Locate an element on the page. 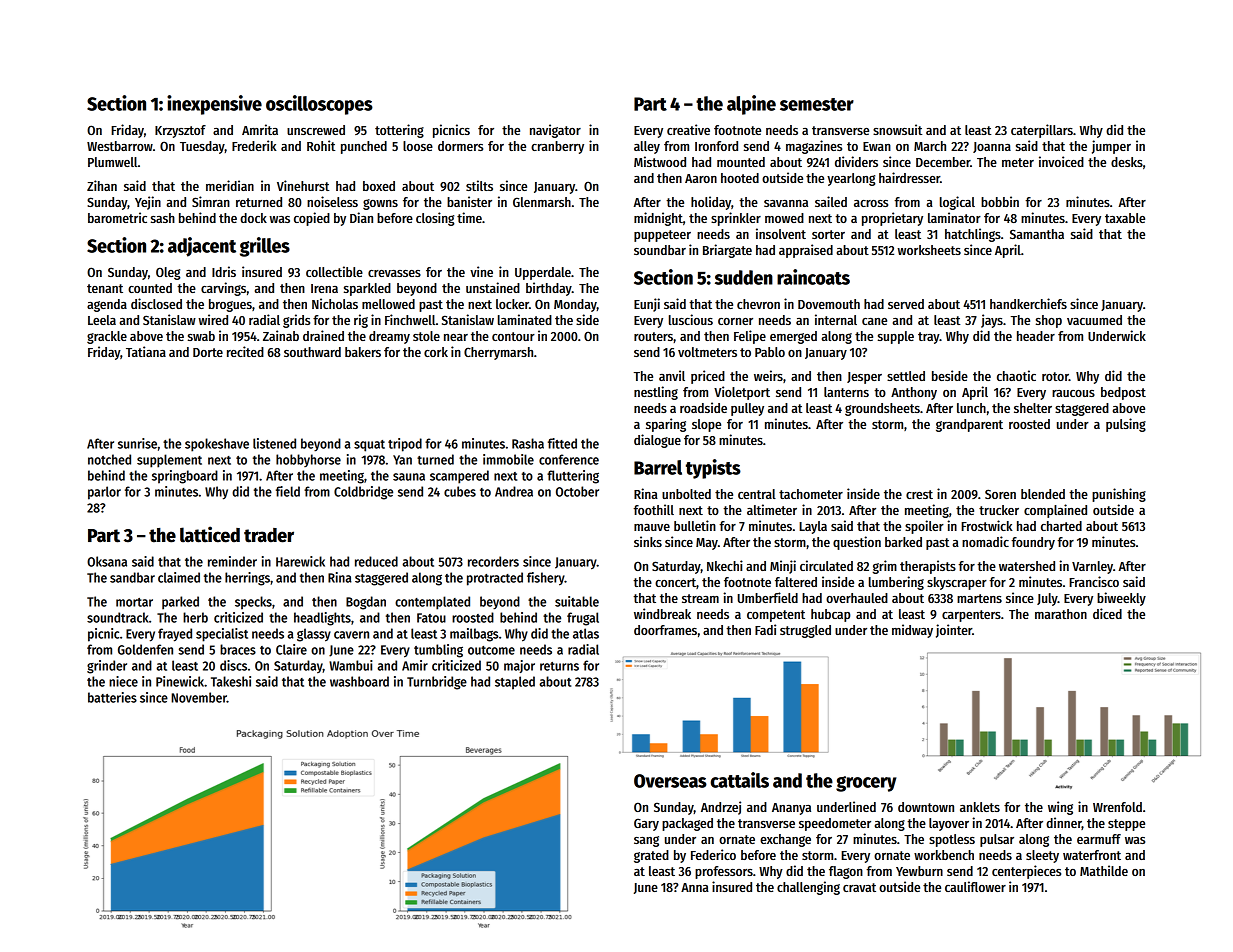 The width and height of the image is (1233, 952). Layla is located at coordinates (813, 527).
